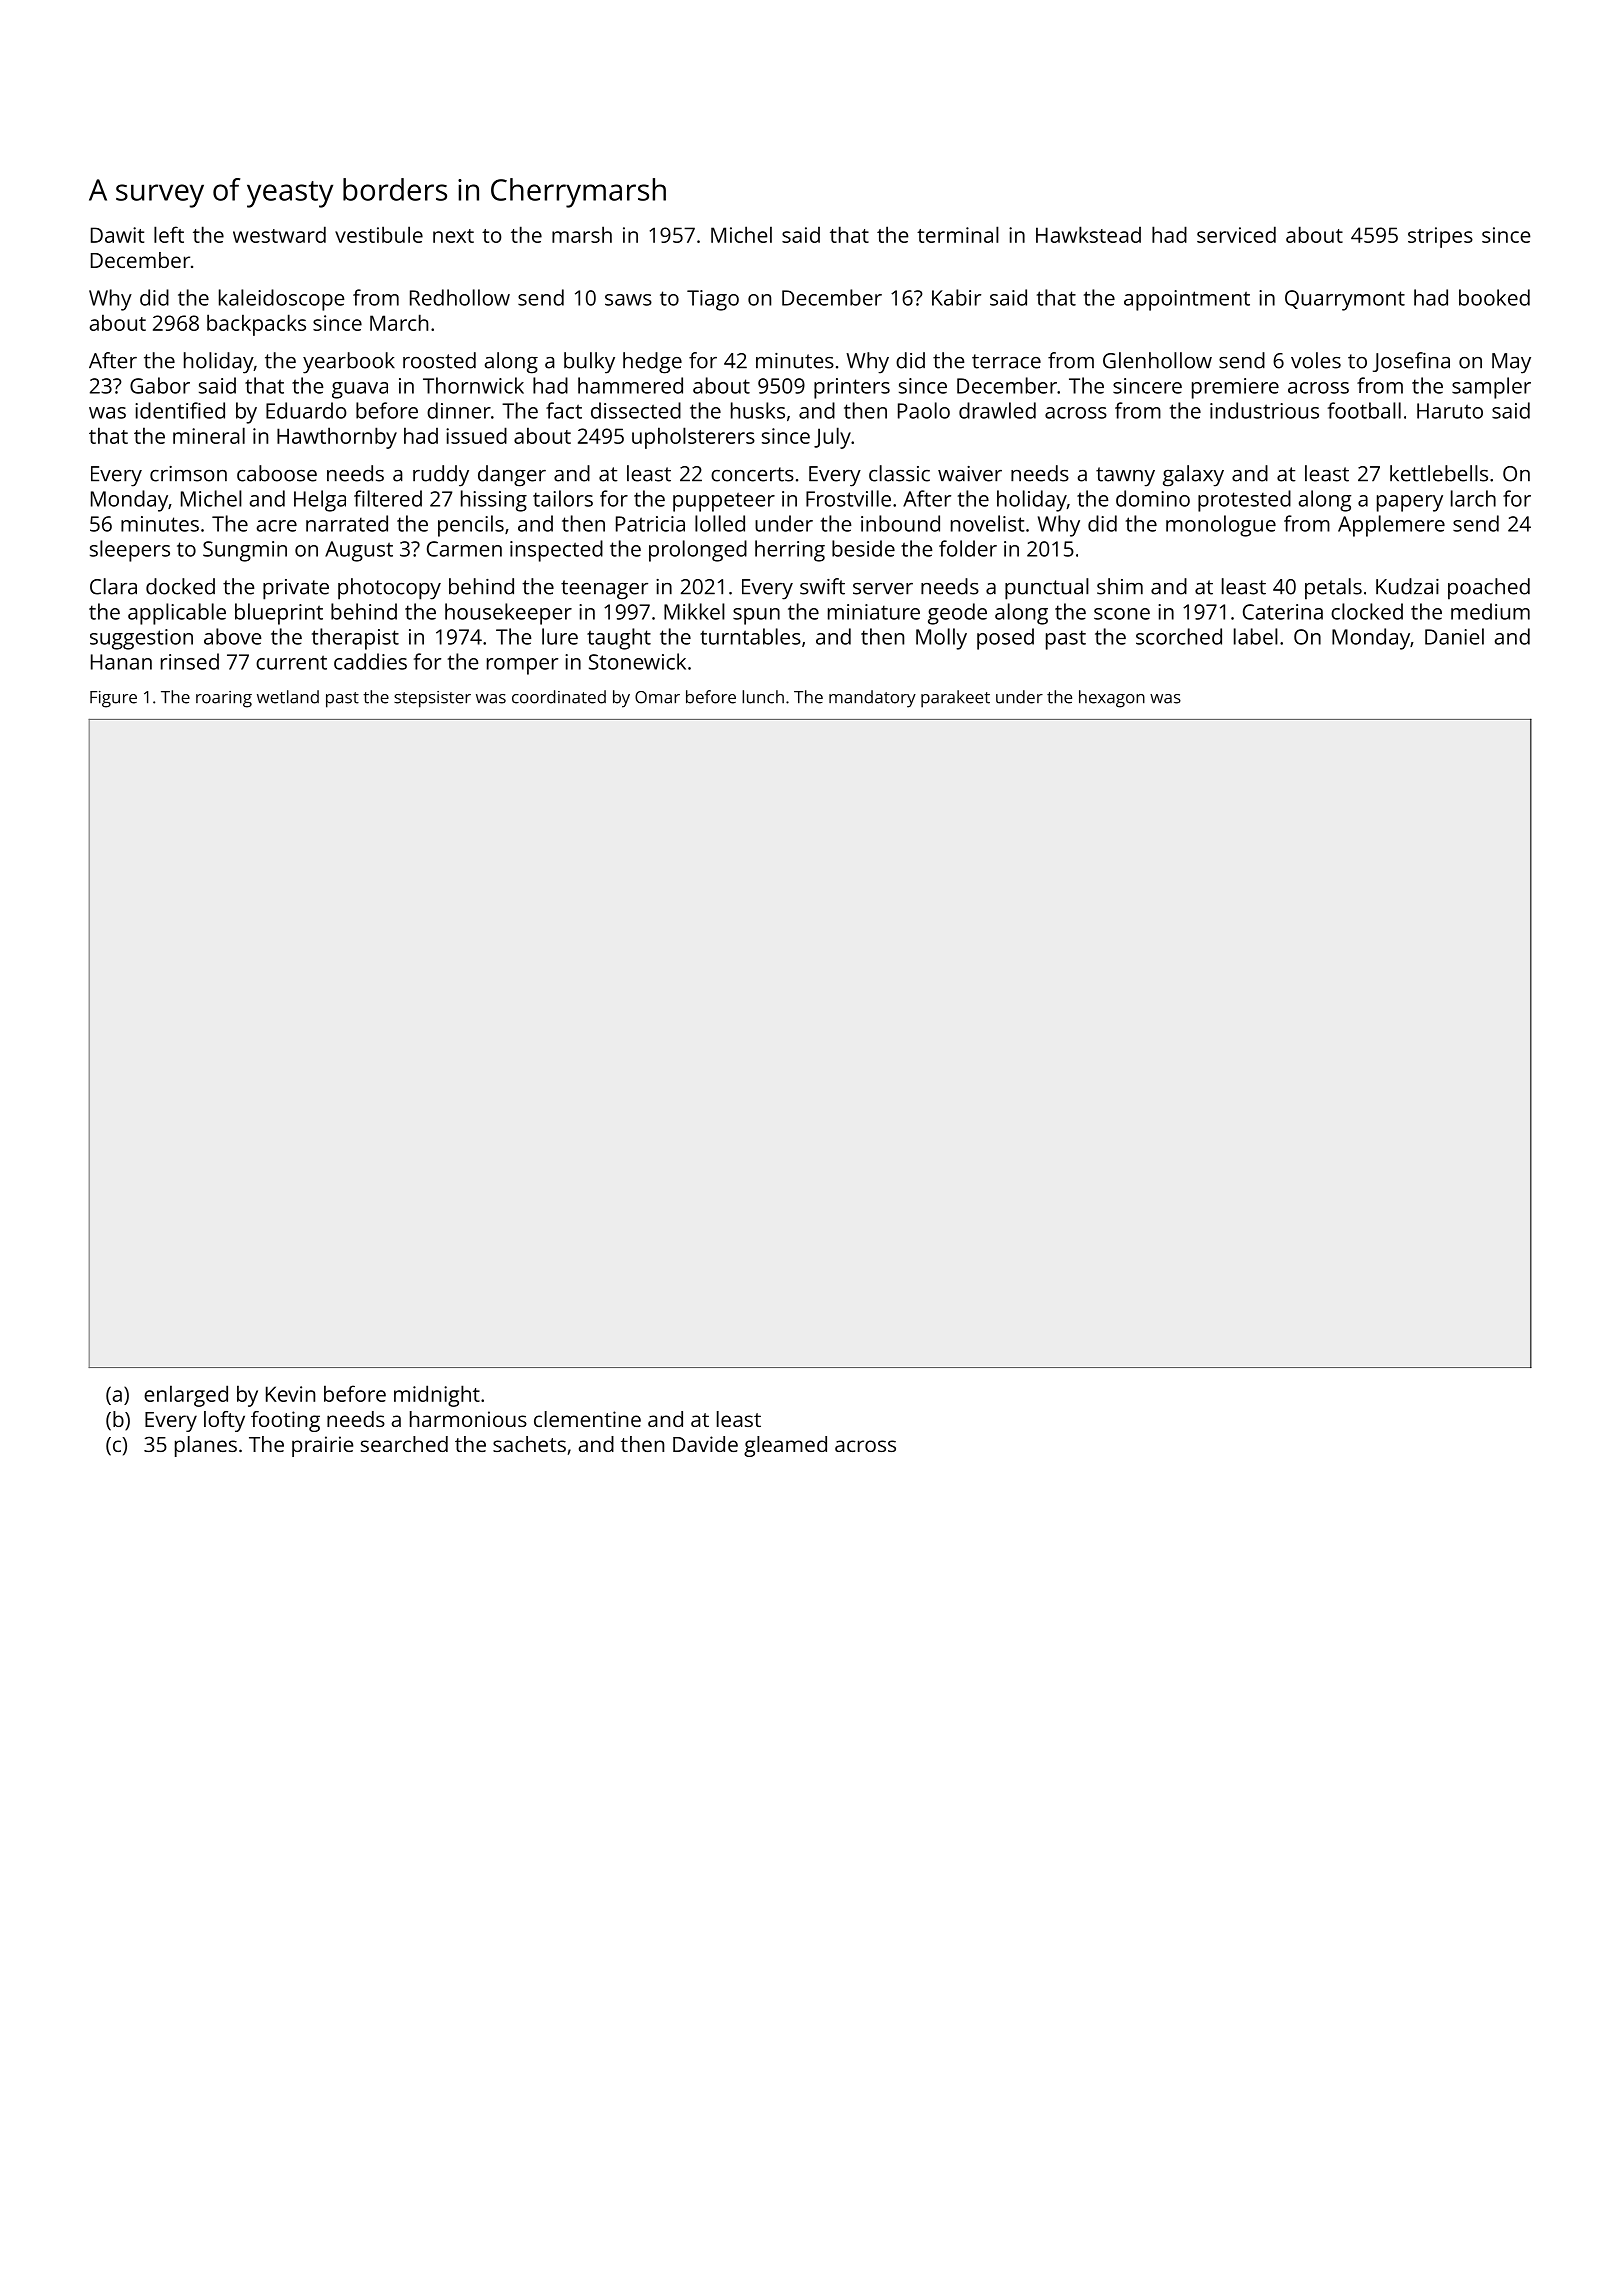 The height and width of the document is (2292, 1620). What do you see at coordinates (1440, 237) in the document?
I see `stripes` at bounding box center [1440, 237].
